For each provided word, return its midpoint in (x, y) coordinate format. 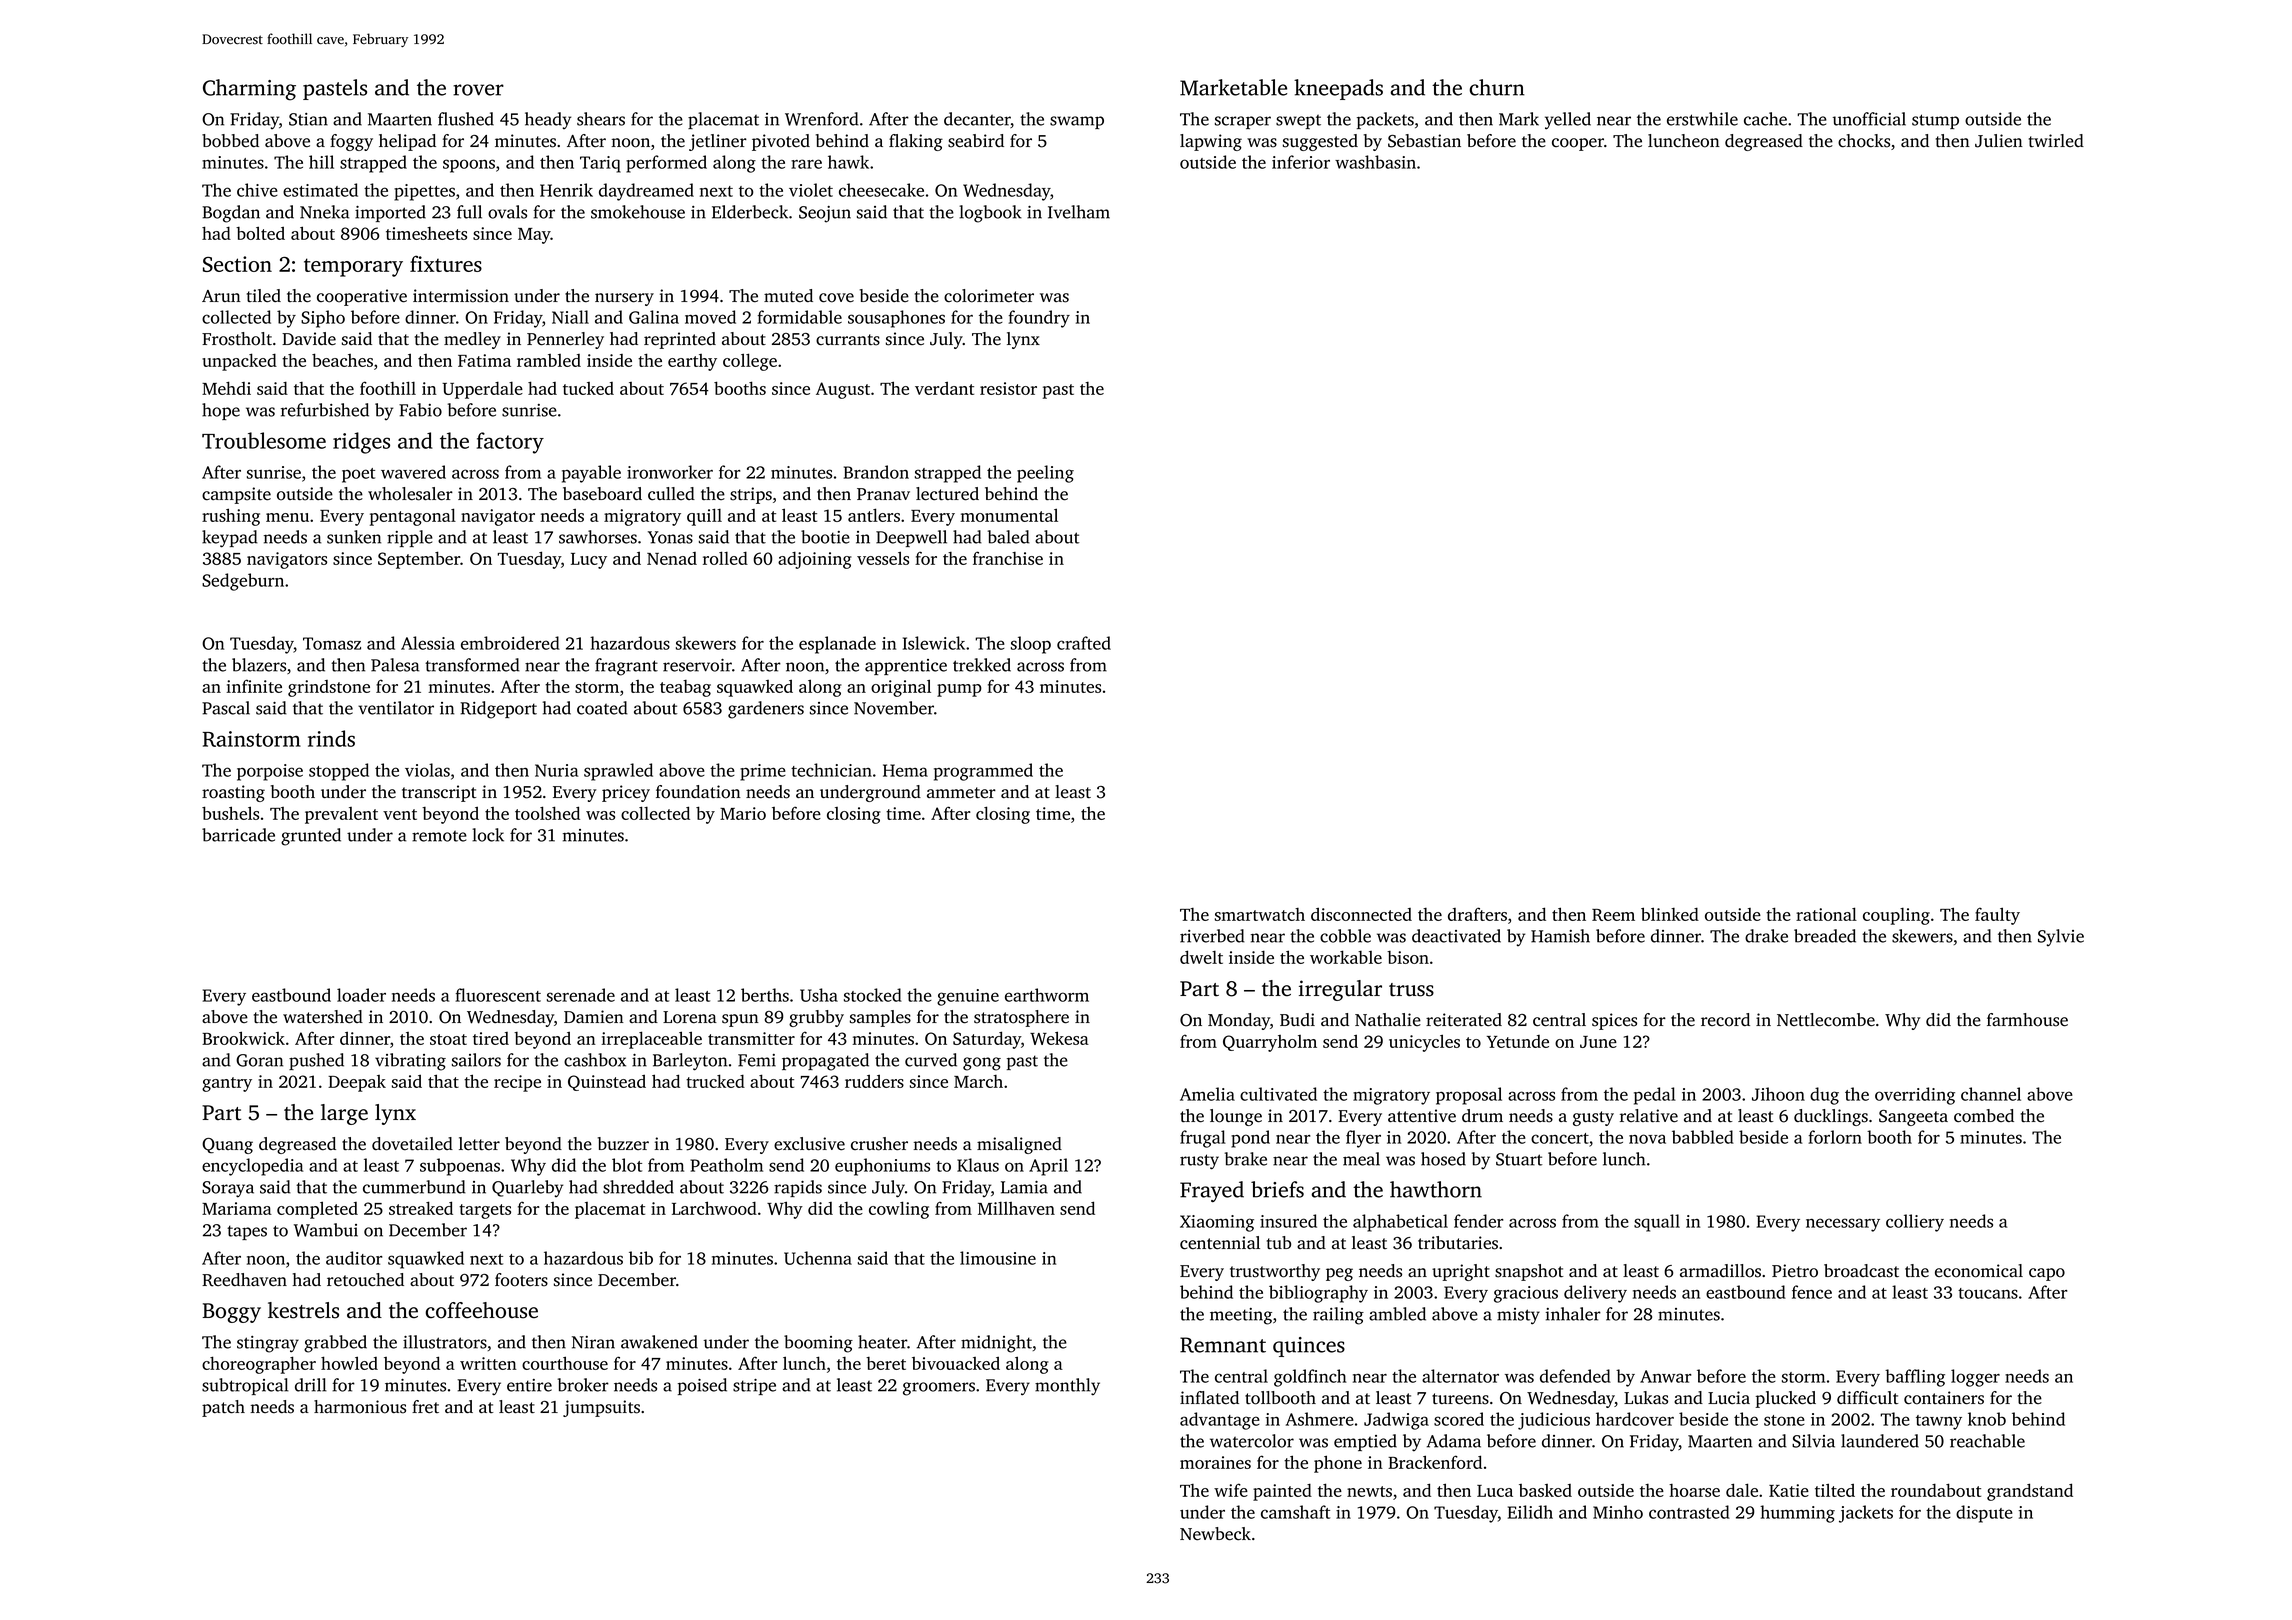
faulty (1997, 916)
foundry (1039, 319)
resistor (1008, 388)
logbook (990, 214)
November (894, 708)
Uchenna (818, 1258)
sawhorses (598, 537)
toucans (1988, 1293)
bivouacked (956, 1363)
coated (602, 708)
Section (237, 264)
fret (425, 1407)
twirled (2056, 140)
